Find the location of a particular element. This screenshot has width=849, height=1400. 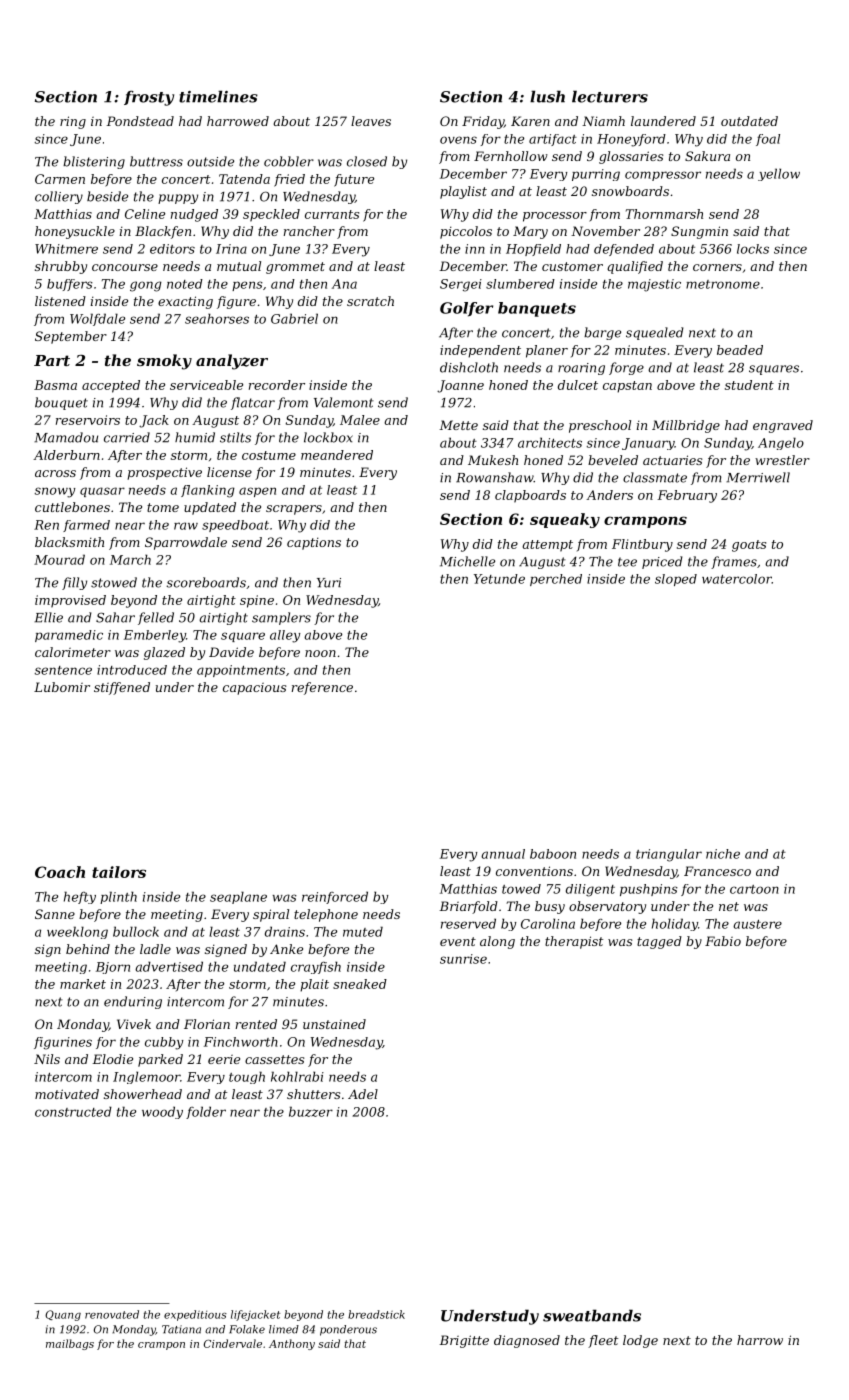

Cindervale is located at coordinates (233, 1343).
